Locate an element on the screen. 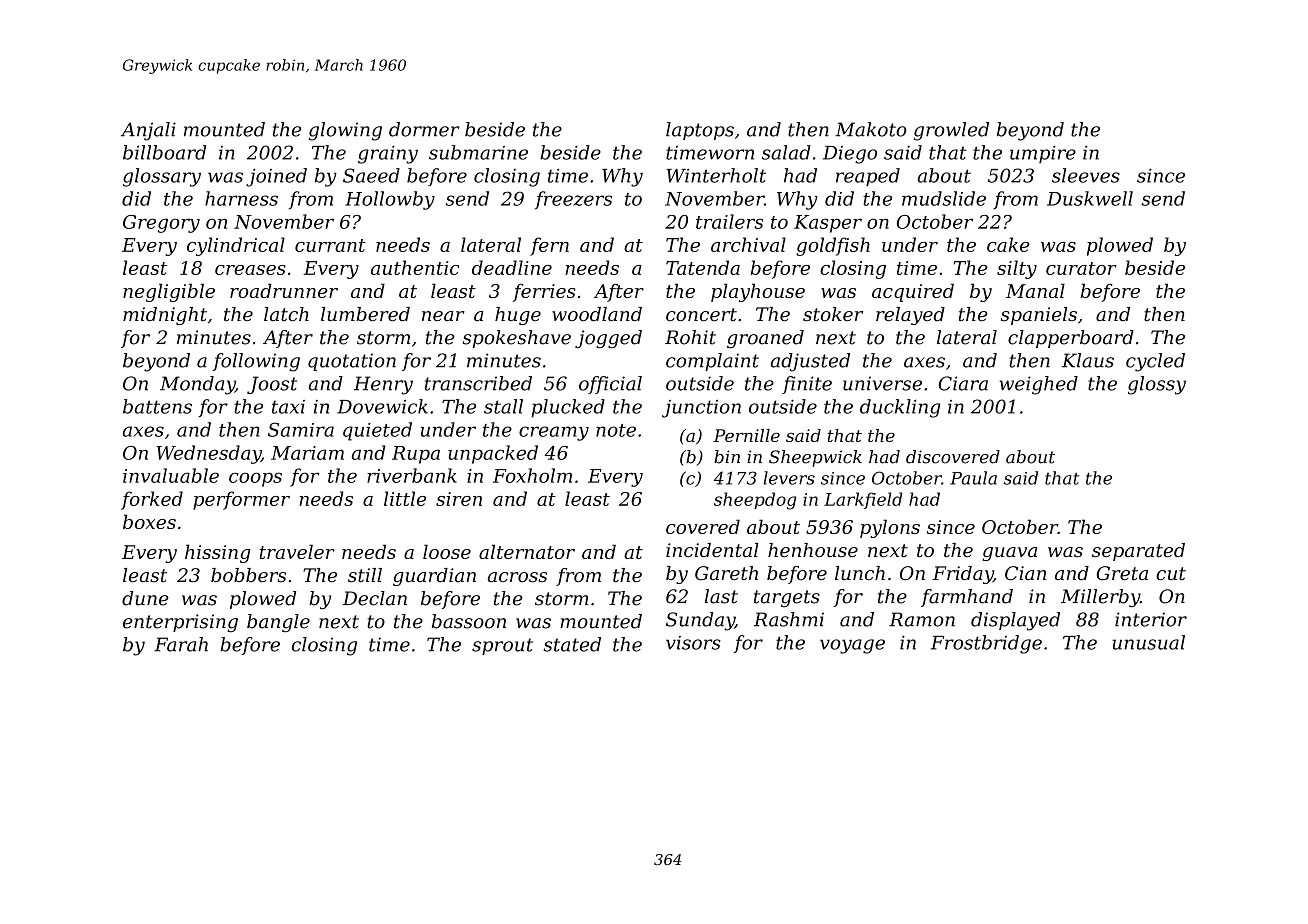 This screenshot has height=924, width=1308. weighed is located at coordinates (1039, 385).
